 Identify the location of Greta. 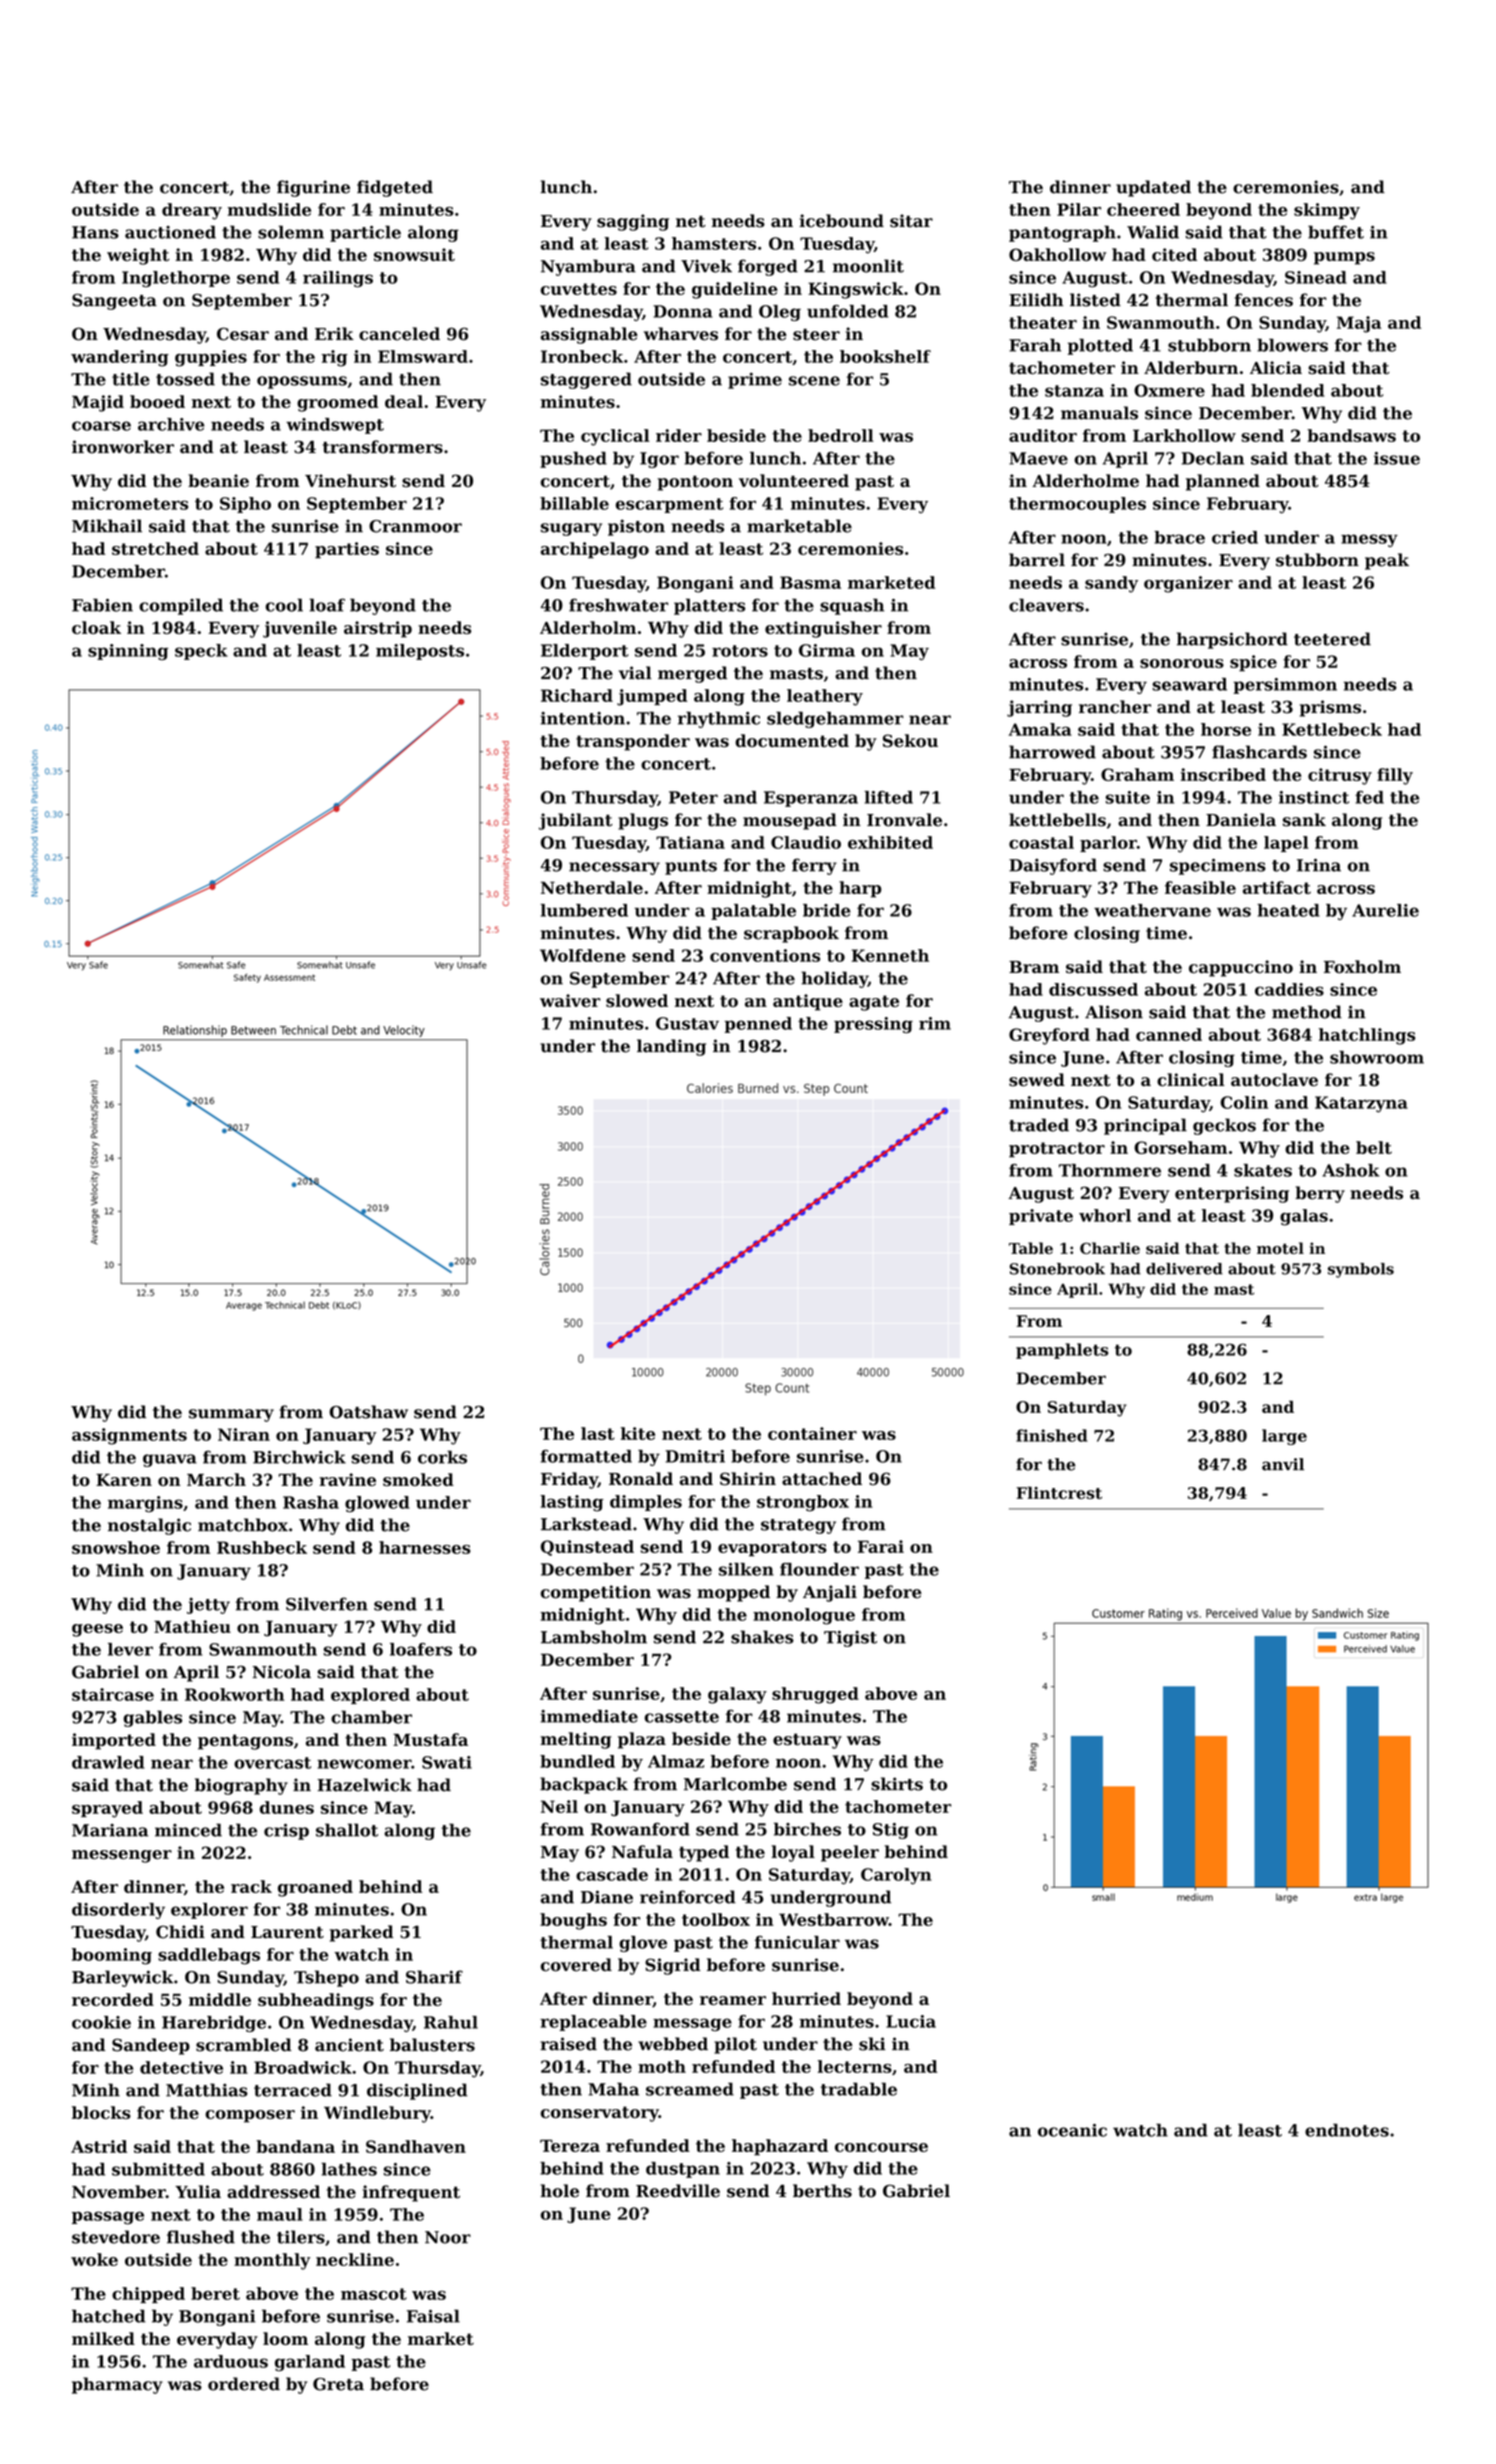
(338, 2384).
